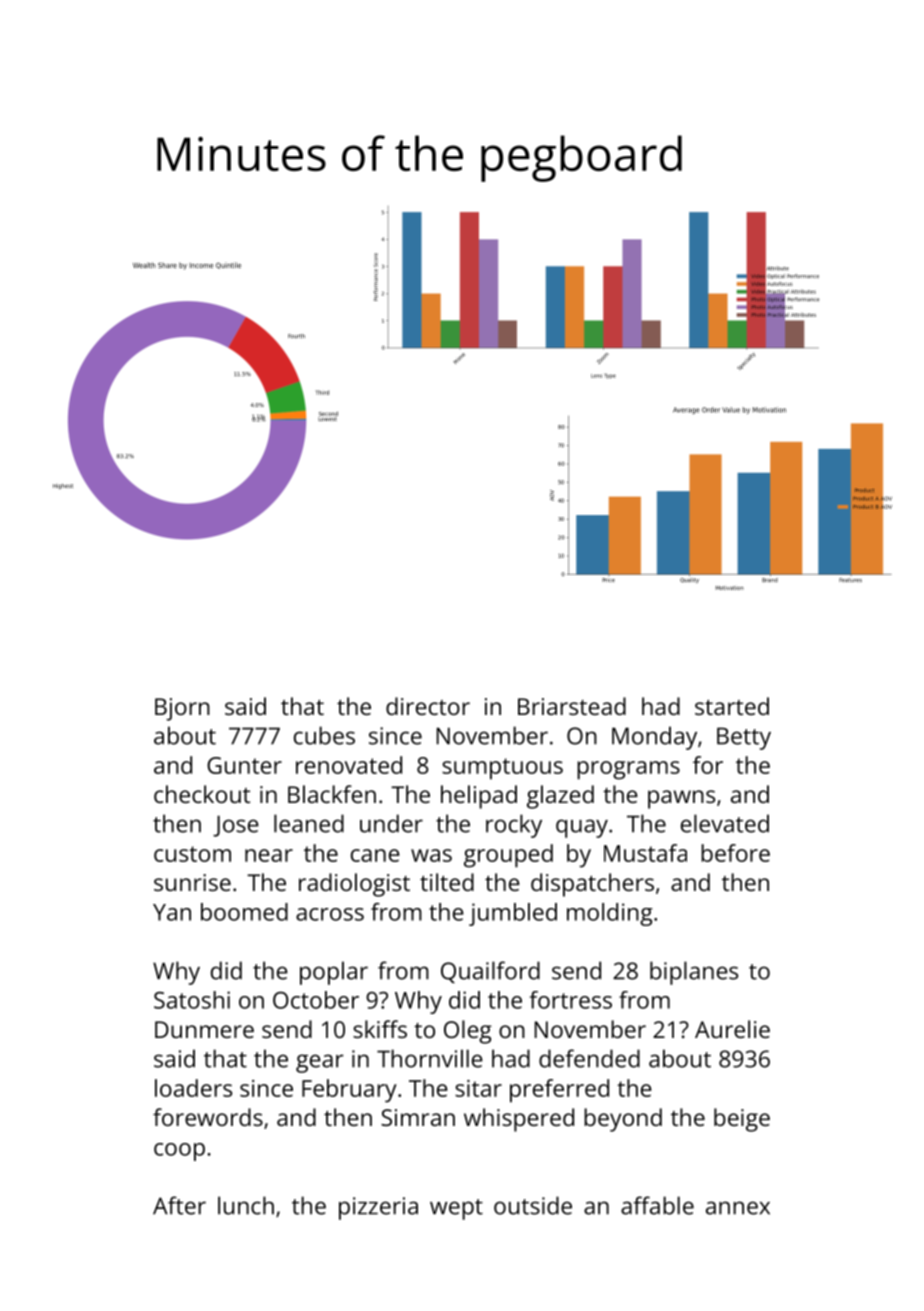 This screenshot has height=1311, width=924. What do you see at coordinates (418, 1117) in the screenshot?
I see `Simran` at bounding box center [418, 1117].
